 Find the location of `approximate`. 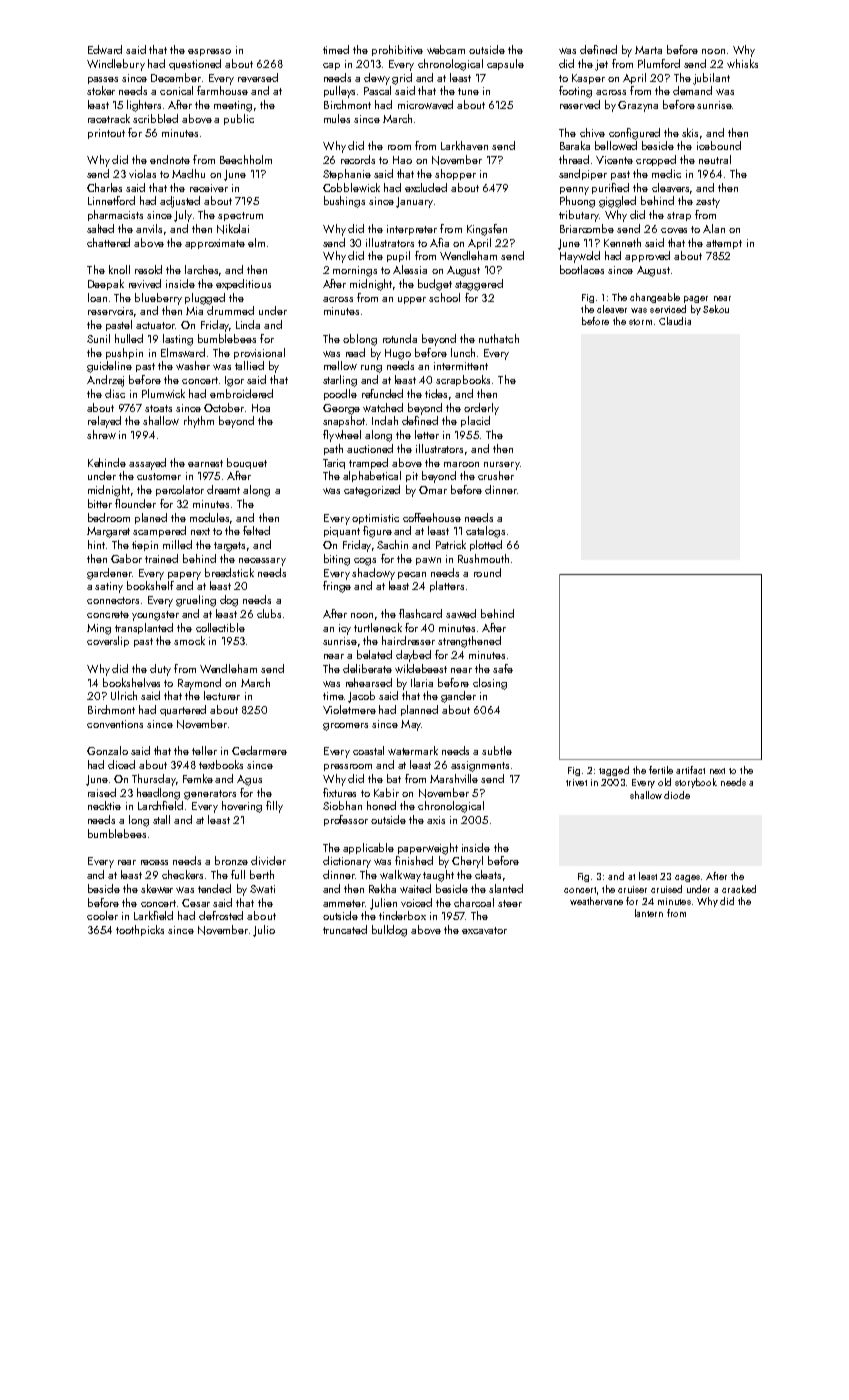

approximate is located at coordinates (215, 244).
